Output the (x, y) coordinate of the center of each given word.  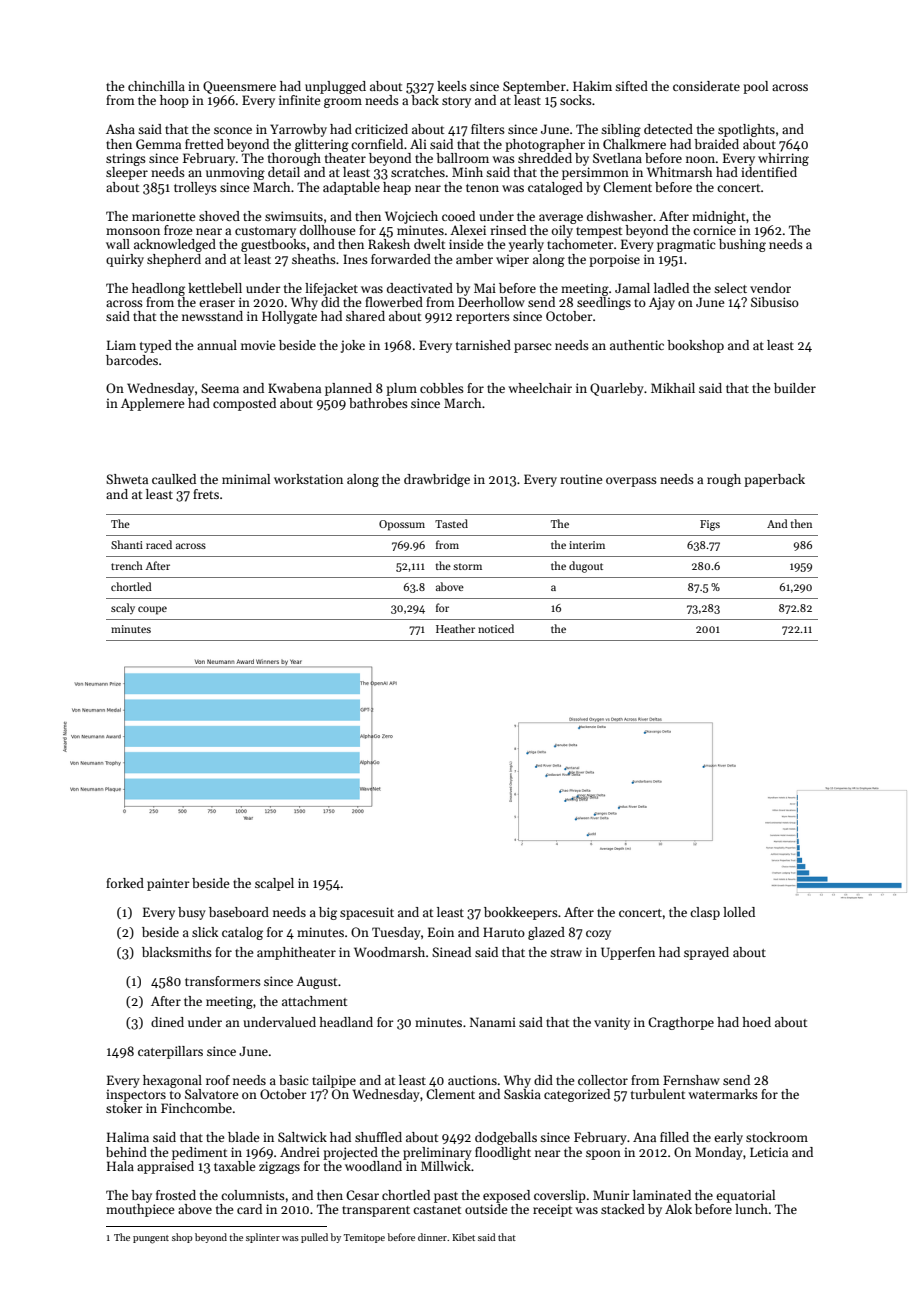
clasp (705, 913)
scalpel (274, 884)
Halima (128, 1137)
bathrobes (378, 403)
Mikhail (673, 388)
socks (576, 100)
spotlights (746, 130)
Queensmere (239, 87)
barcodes (132, 360)
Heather (455, 628)
